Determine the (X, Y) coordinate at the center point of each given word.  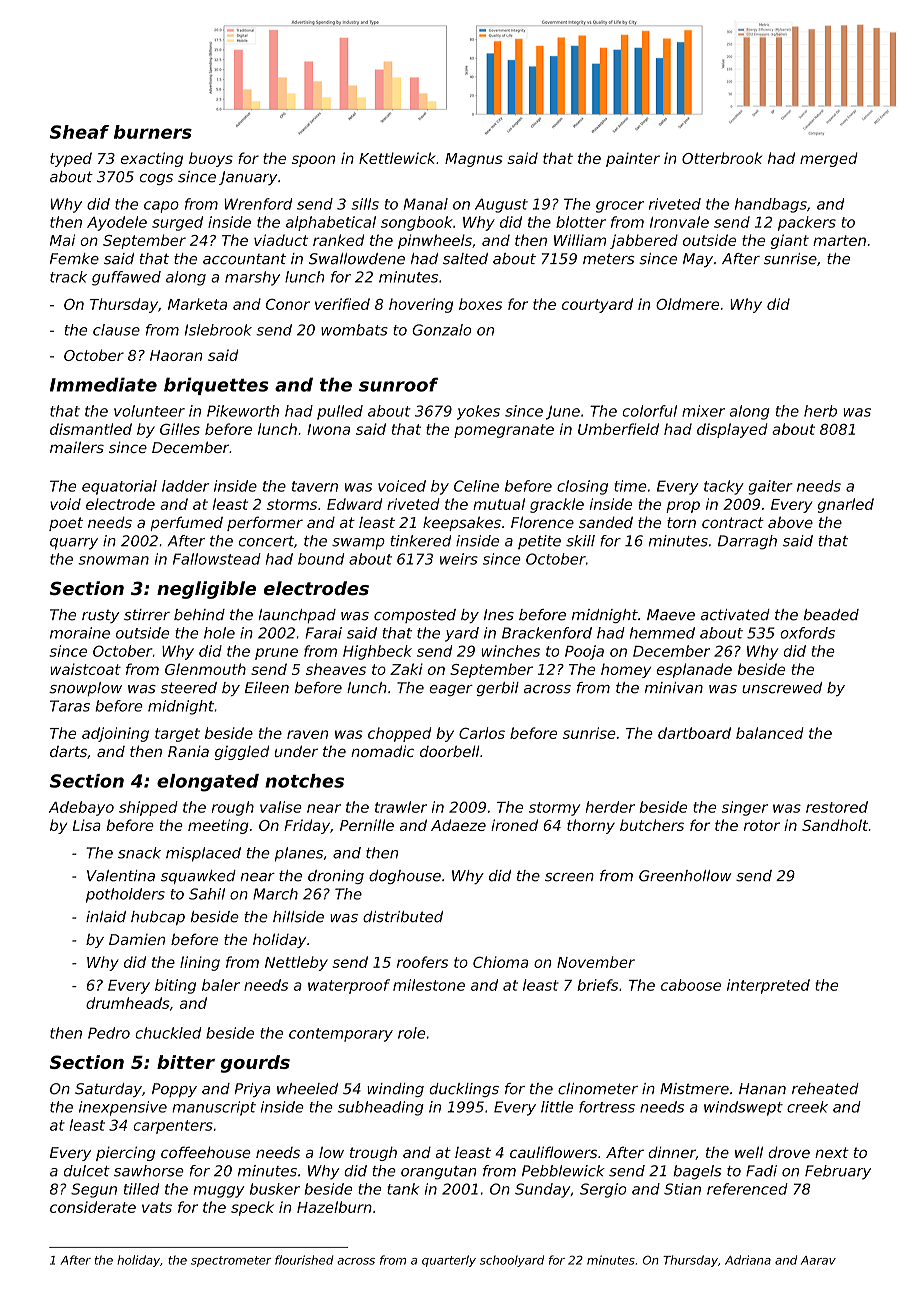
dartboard (694, 733)
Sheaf (79, 132)
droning (336, 877)
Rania (188, 751)
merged (829, 159)
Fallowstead (217, 559)
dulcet (87, 1171)
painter (633, 159)
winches (511, 651)
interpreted (768, 986)
